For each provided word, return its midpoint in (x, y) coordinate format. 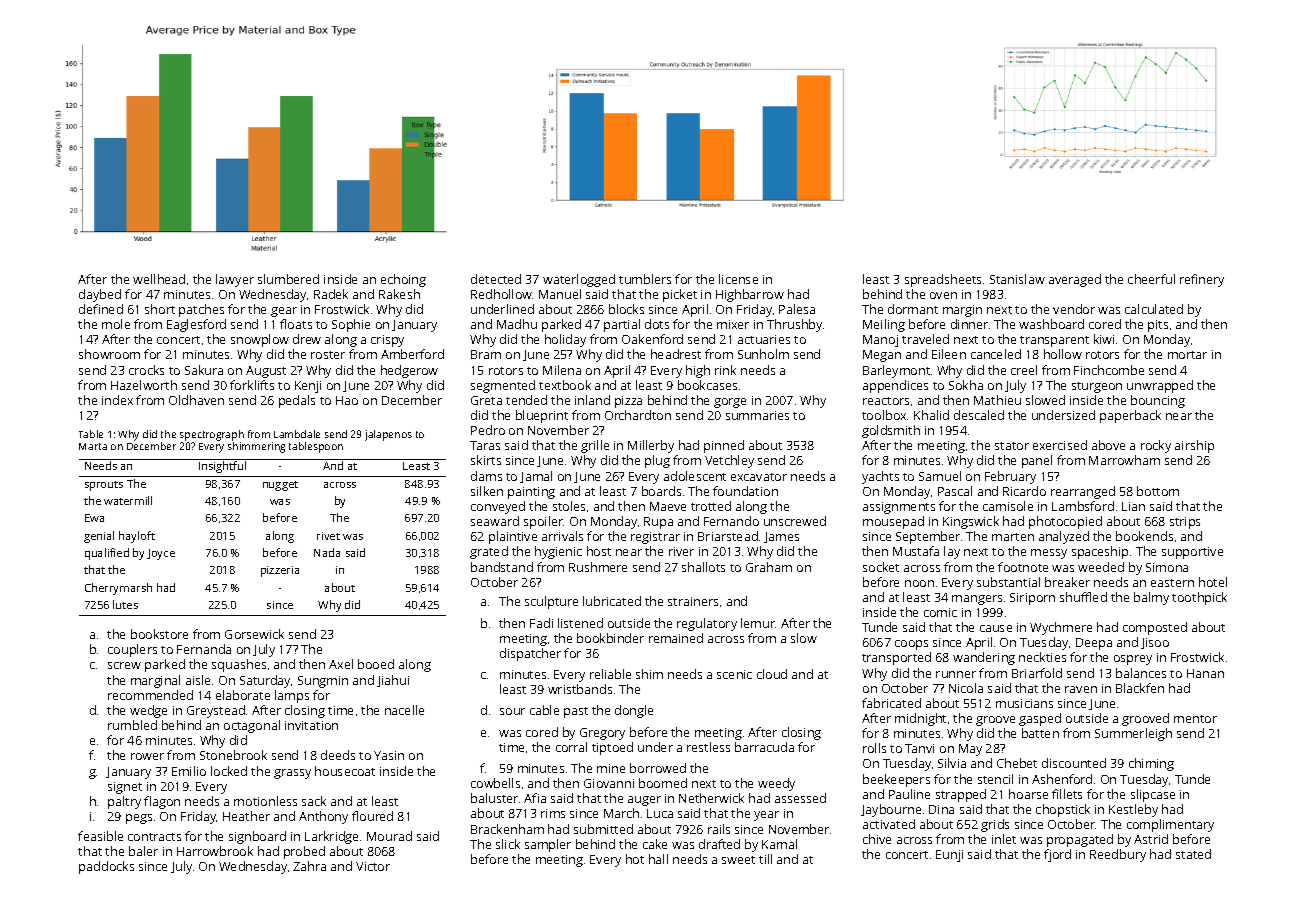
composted (1155, 628)
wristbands (580, 689)
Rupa (658, 523)
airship (1194, 446)
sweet (738, 860)
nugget (280, 486)
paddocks (106, 867)
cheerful (1151, 279)
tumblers (645, 279)
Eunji (949, 856)
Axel (341, 664)
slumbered (288, 279)
